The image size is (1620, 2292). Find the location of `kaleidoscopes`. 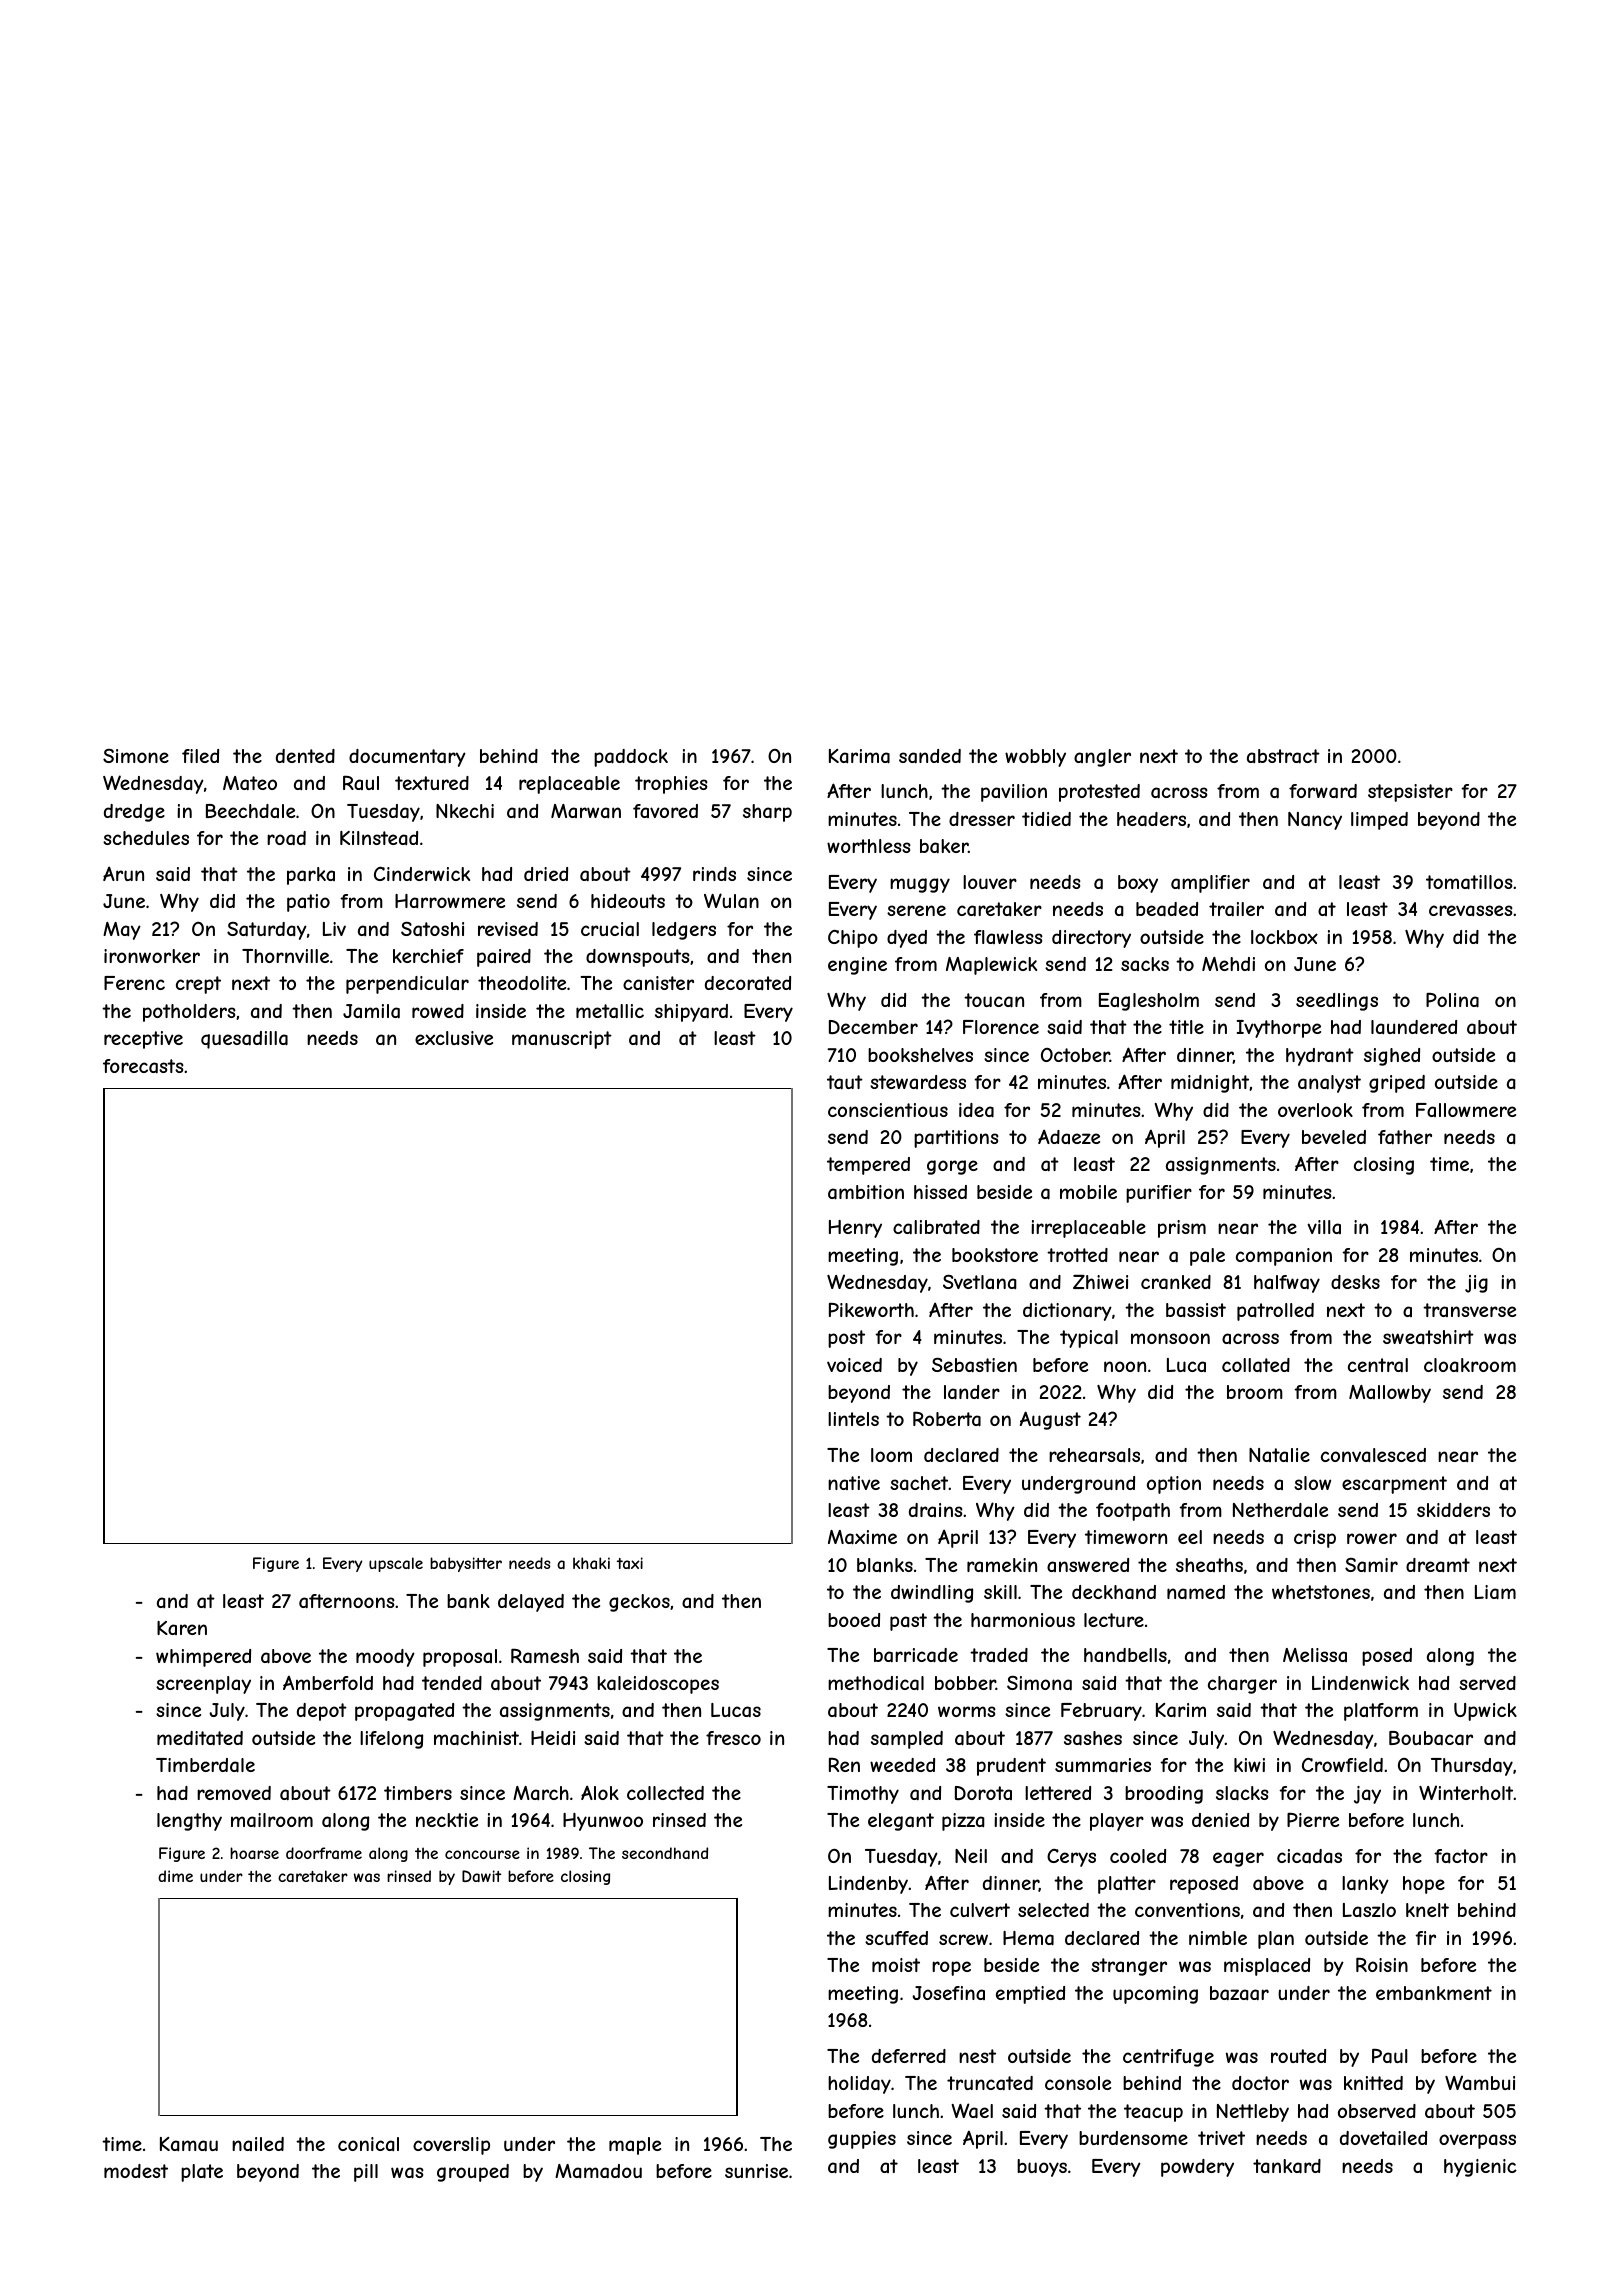

kaleidoscopes is located at coordinates (658, 1685).
